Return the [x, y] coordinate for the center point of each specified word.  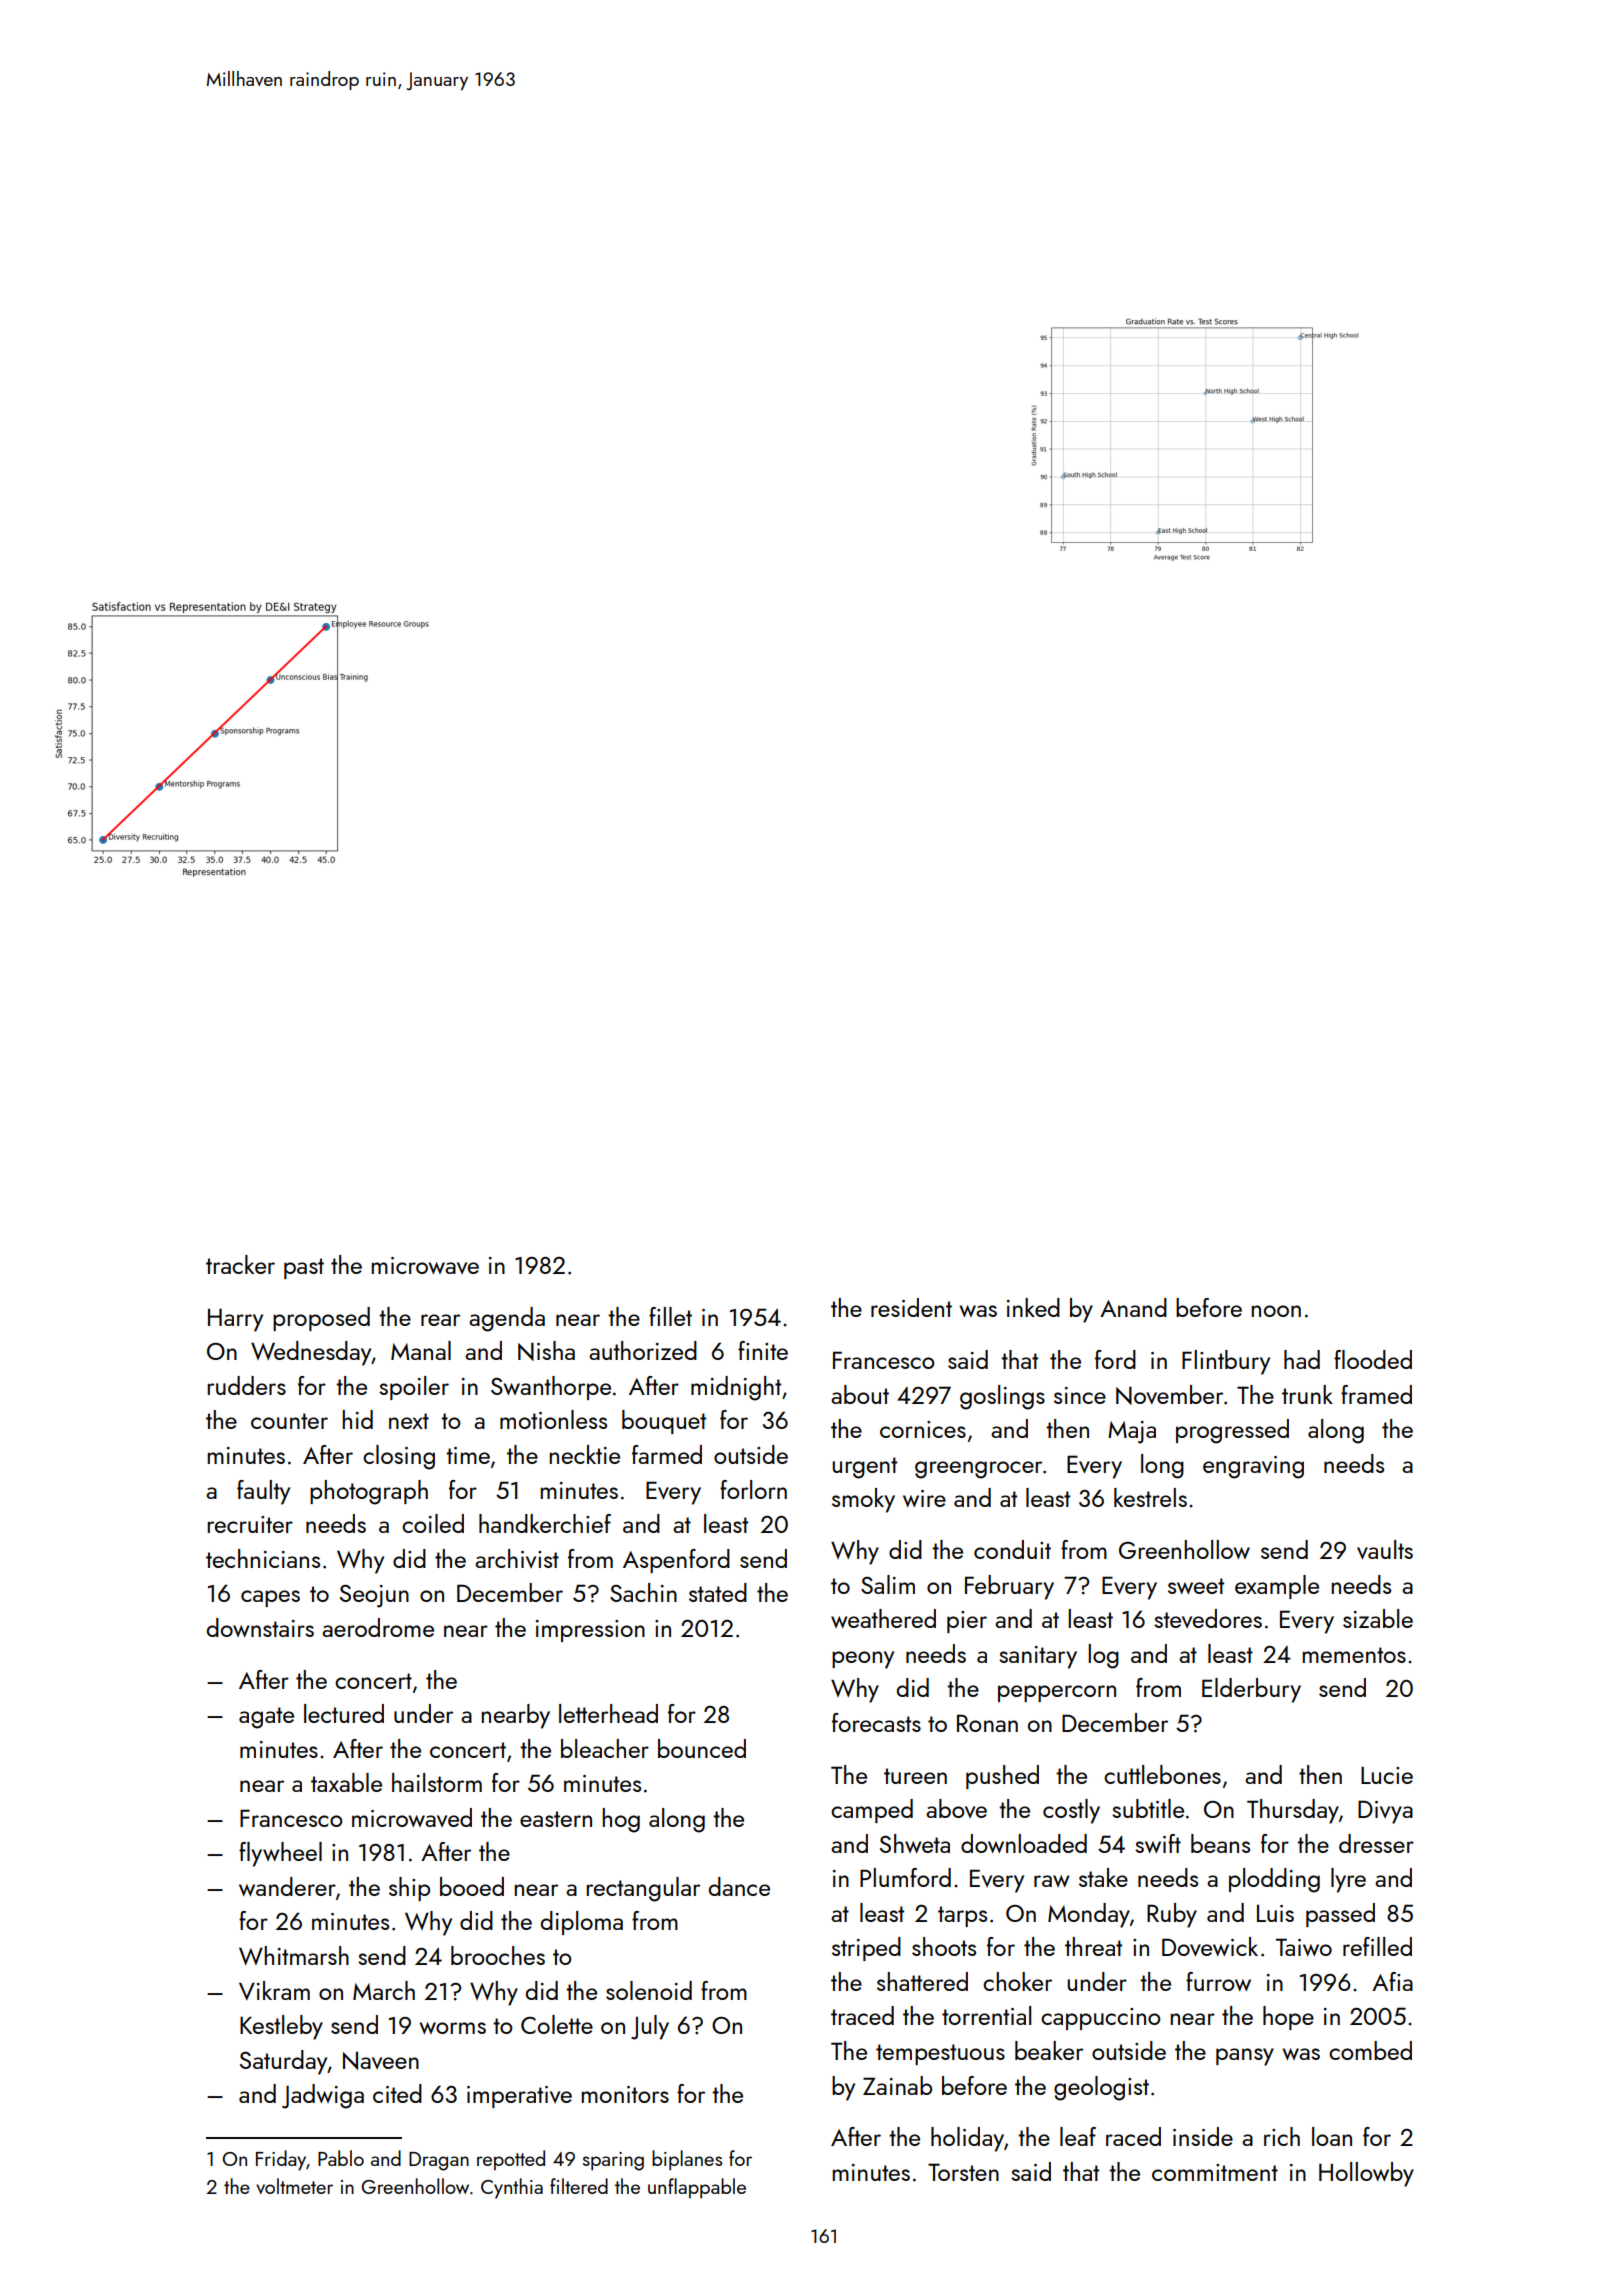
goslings [1002, 1397]
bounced [702, 1748]
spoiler [414, 1388]
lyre [1348, 1880]
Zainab [897, 2085]
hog [621, 1820]
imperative [519, 2097]
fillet [670, 1316]
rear [440, 1320]
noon [1276, 1311]
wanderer [287, 1886]
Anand [1133, 1307]
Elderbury [1251, 1690]
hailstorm [437, 1782]
